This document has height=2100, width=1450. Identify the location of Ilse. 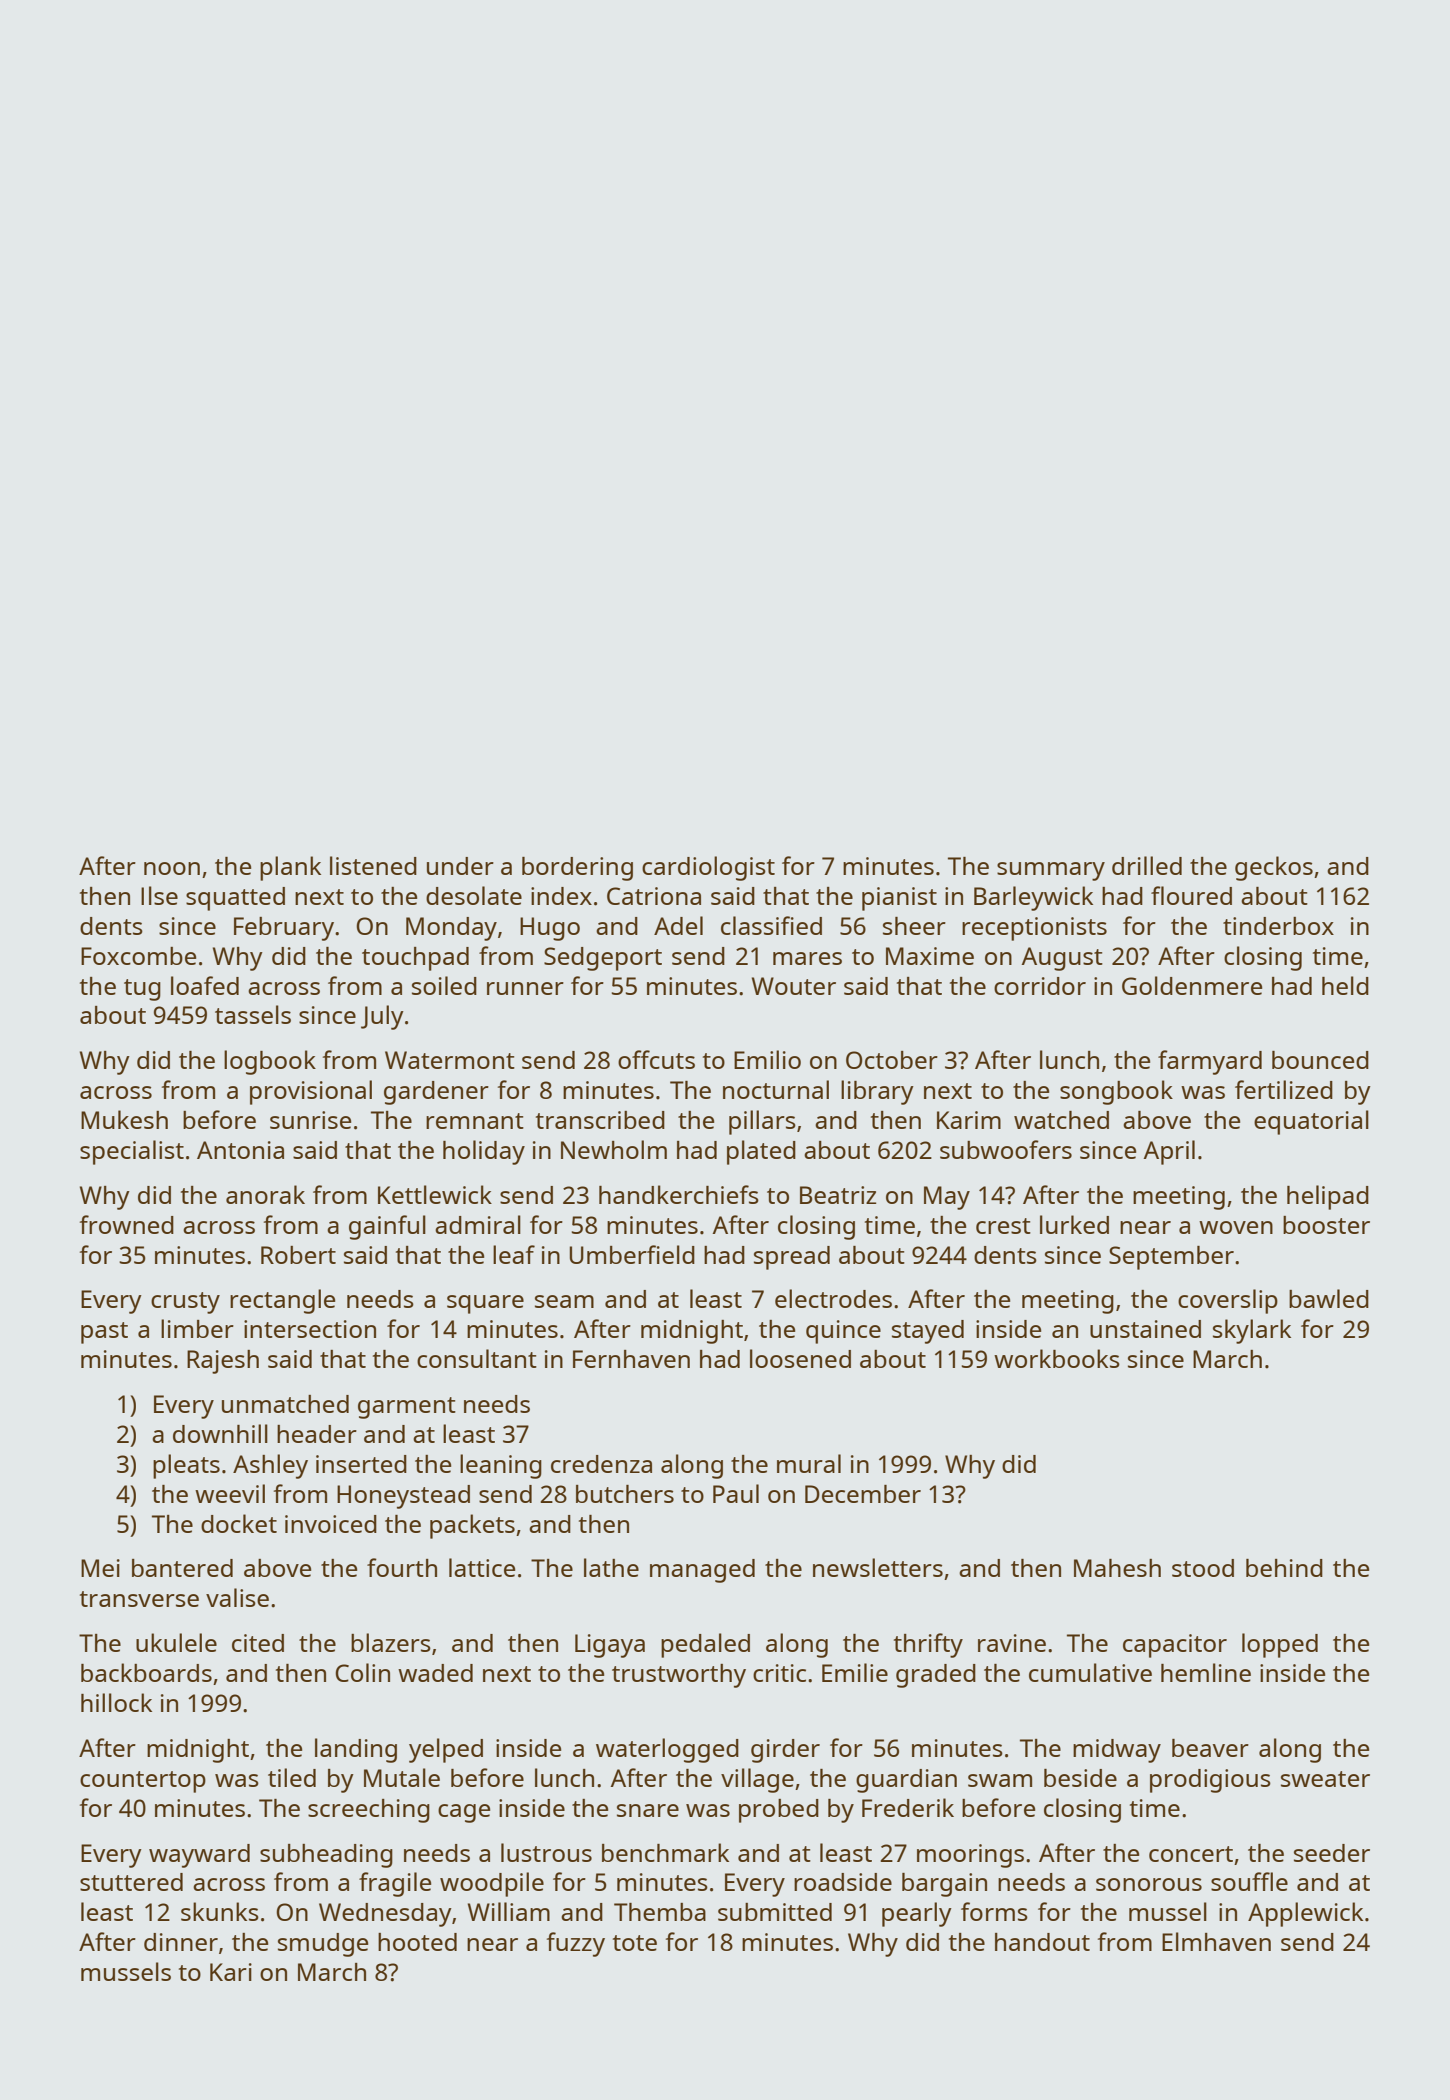
(159, 895).
